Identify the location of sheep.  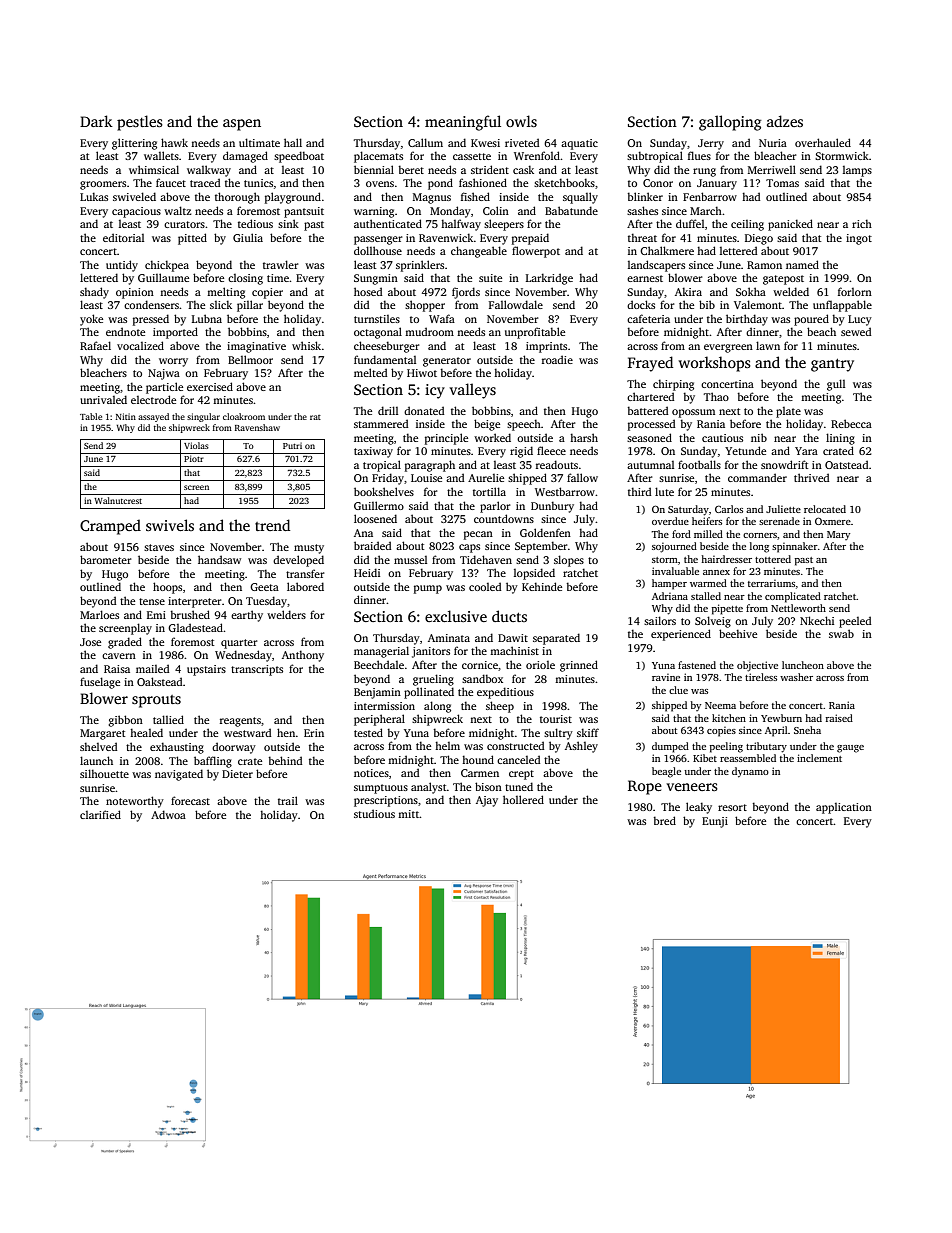
(500, 707).
